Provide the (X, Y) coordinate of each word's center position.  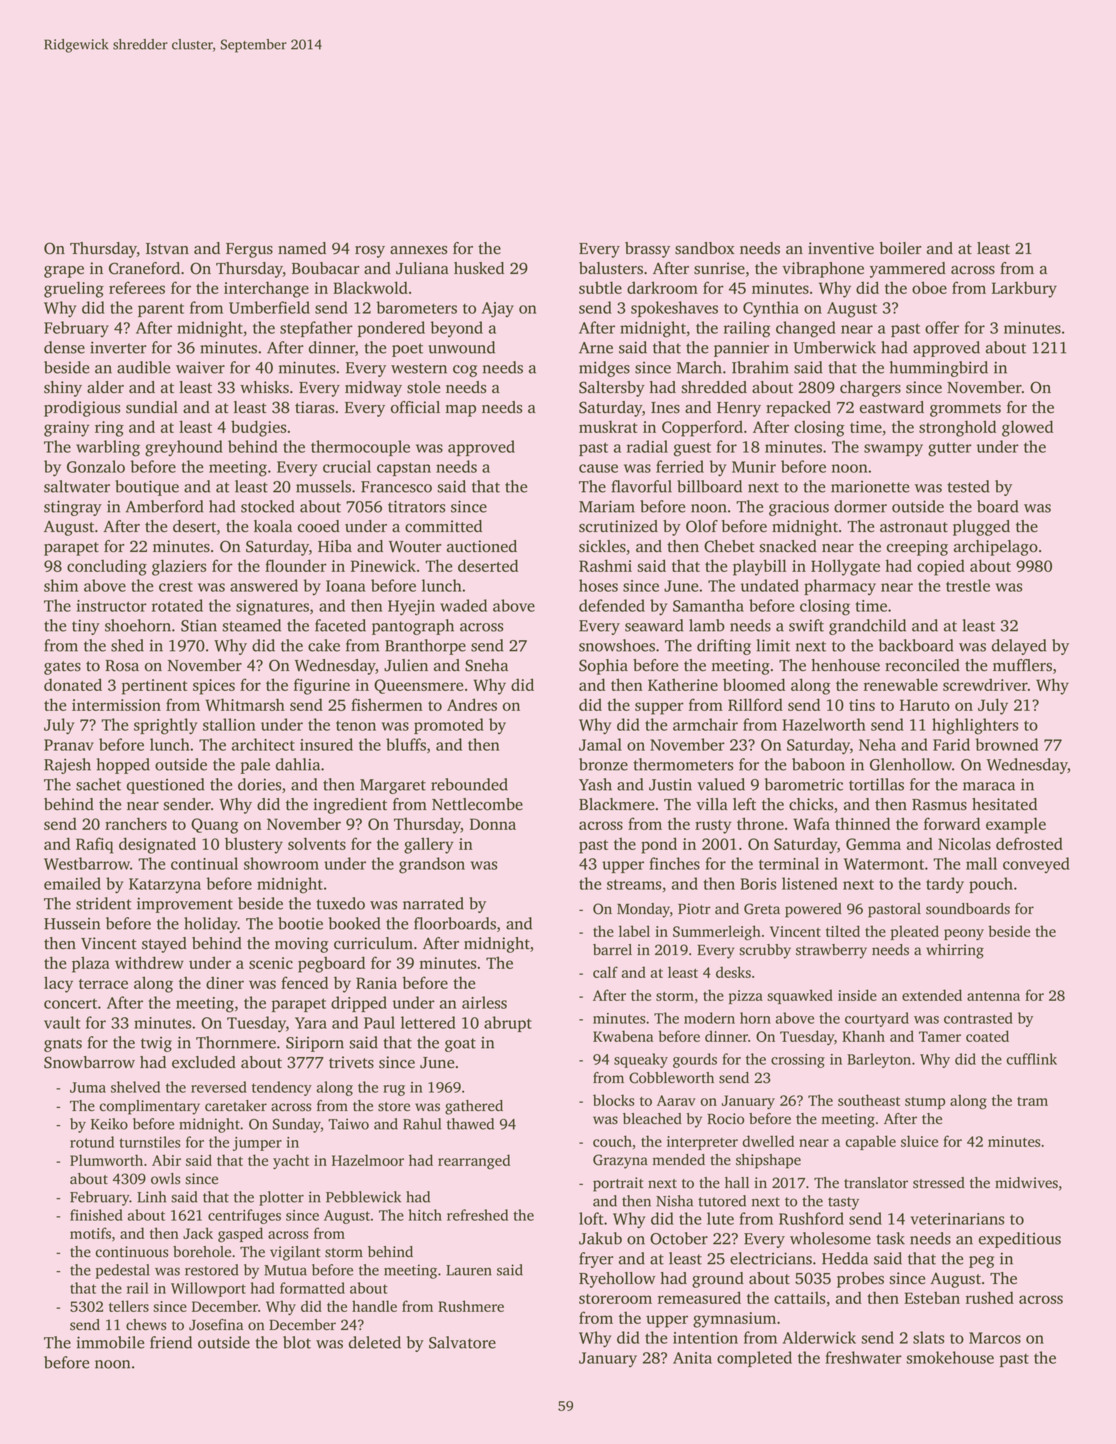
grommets (965, 410)
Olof (702, 526)
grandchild (867, 627)
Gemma (873, 844)
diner (225, 982)
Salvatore (462, 1342)
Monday (643, 910)
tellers (129, 1306)
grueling (74, 289)
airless (484, 1002)
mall (981, 863)
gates (62, 668)
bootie (300, 923)
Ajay (498, 310)
